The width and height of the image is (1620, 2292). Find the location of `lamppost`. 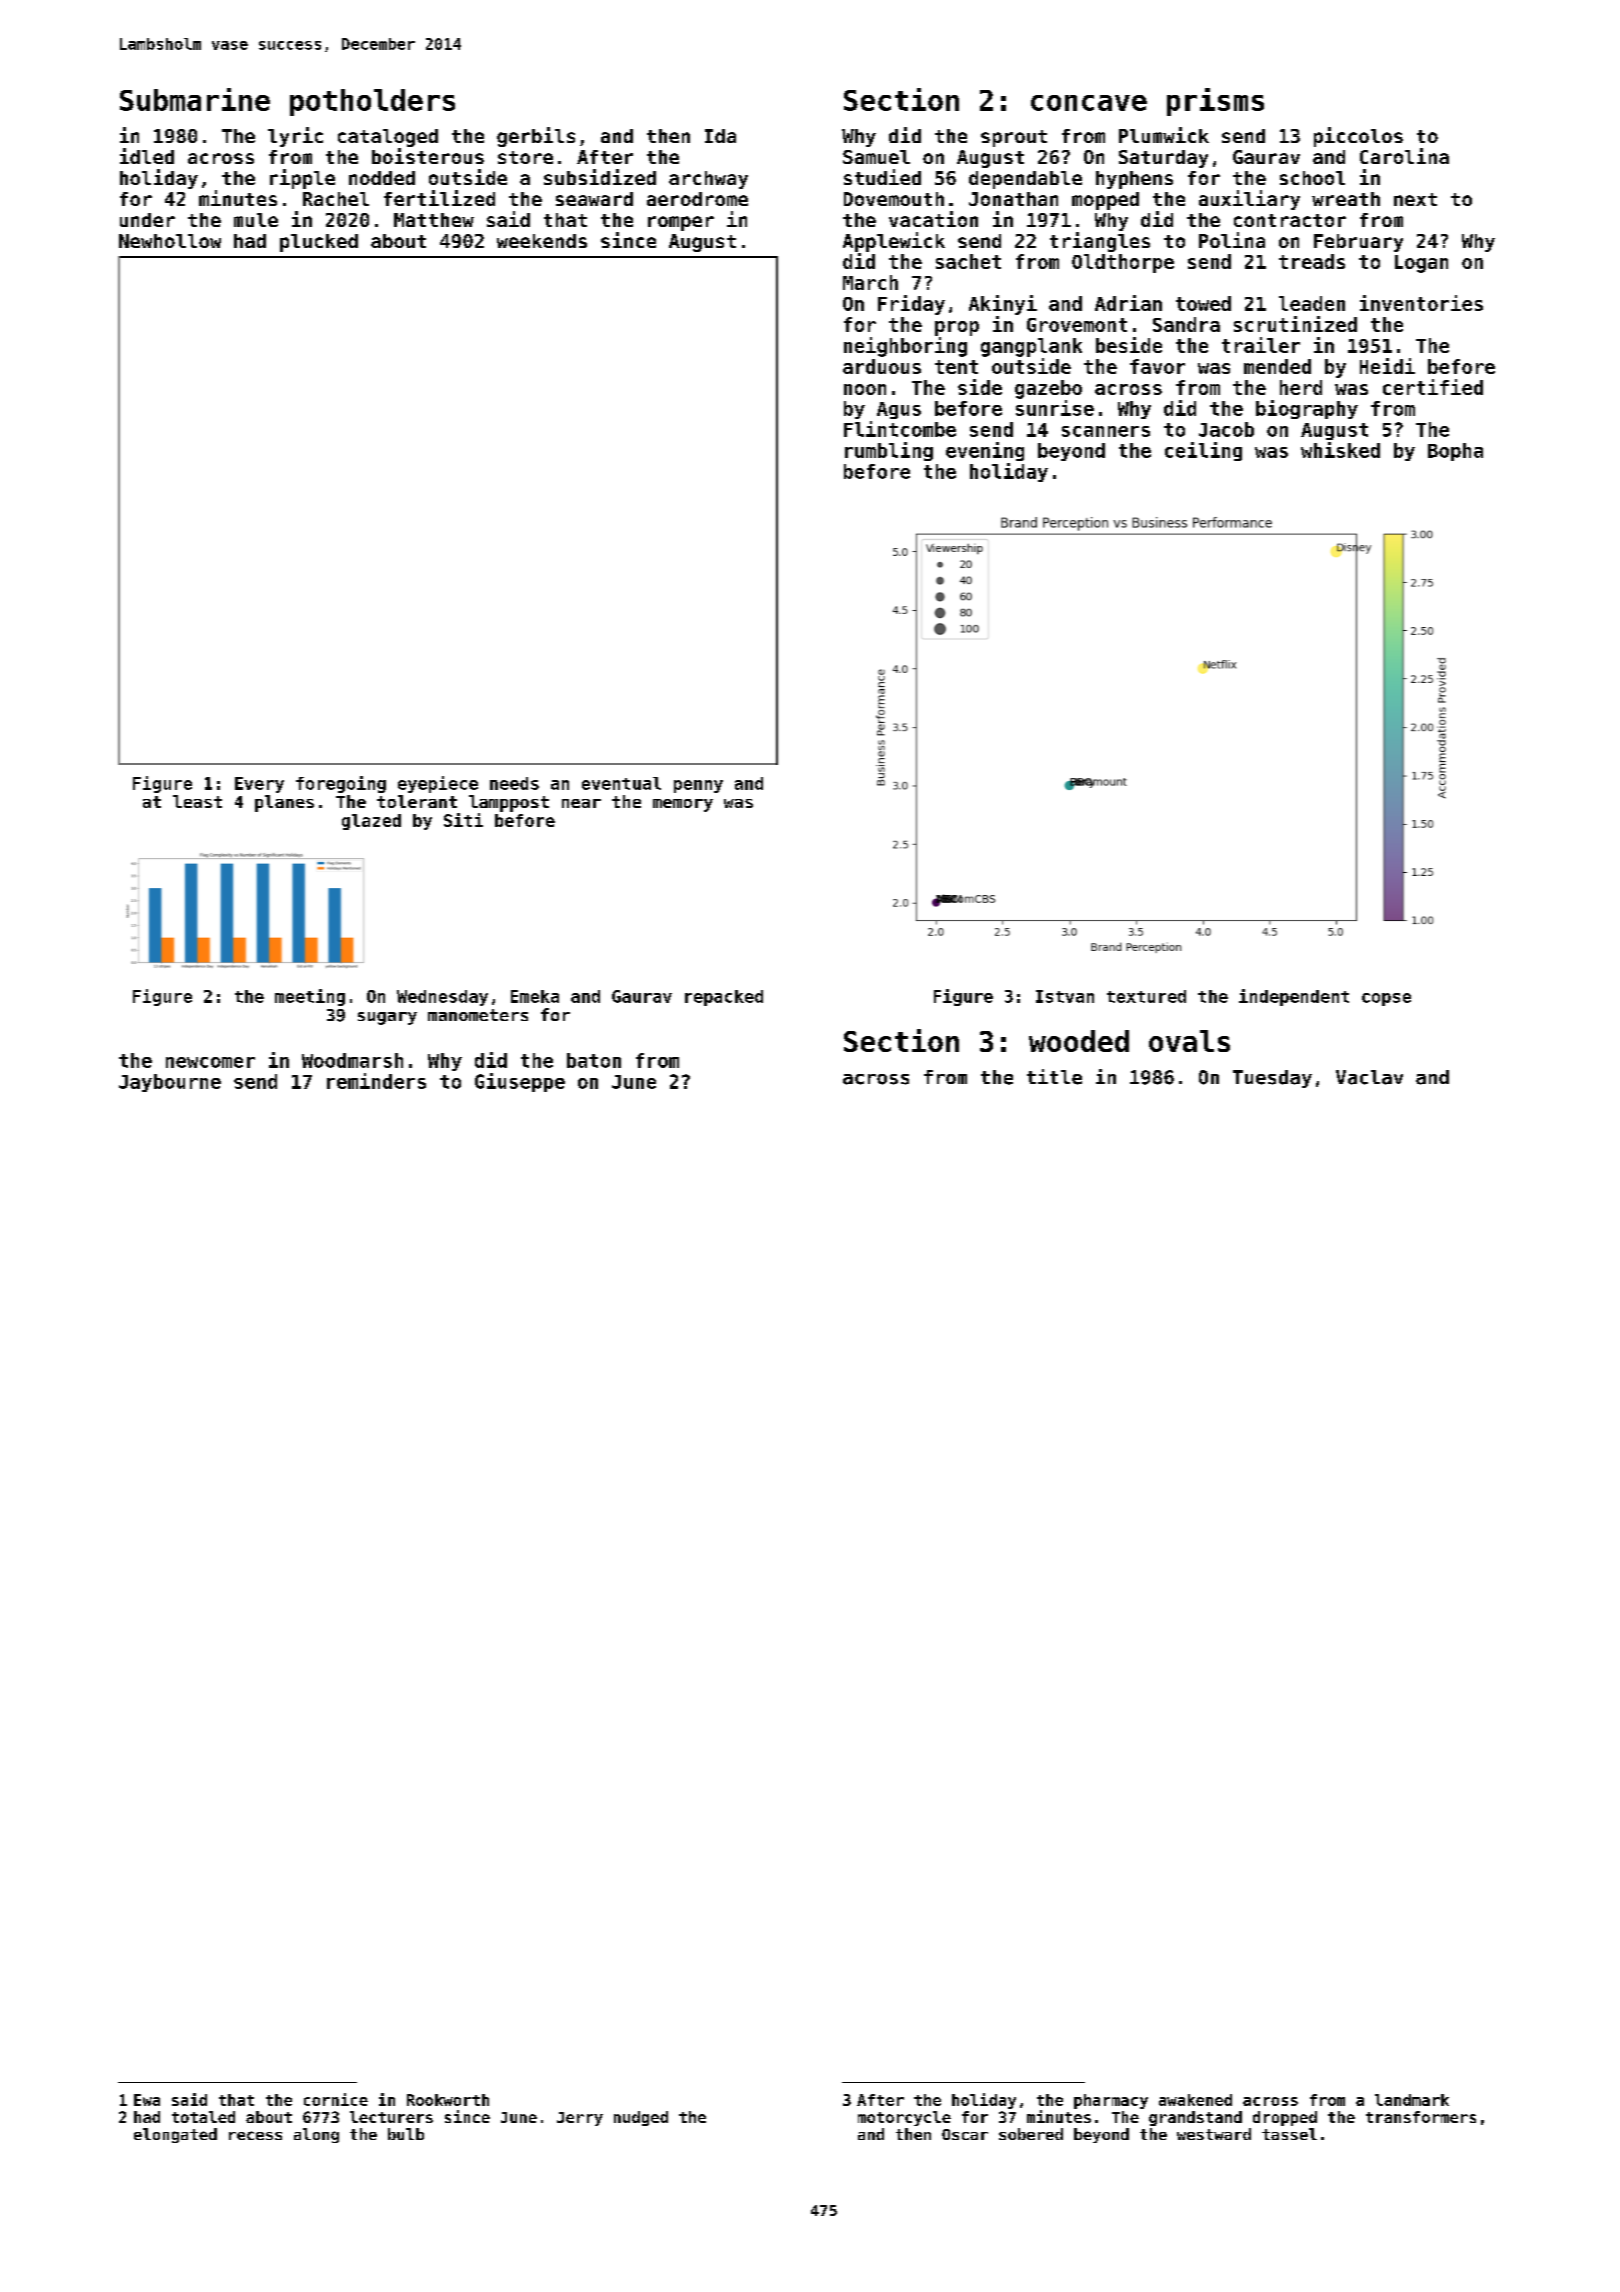

lamppost is located at coordinates (509, 803).
